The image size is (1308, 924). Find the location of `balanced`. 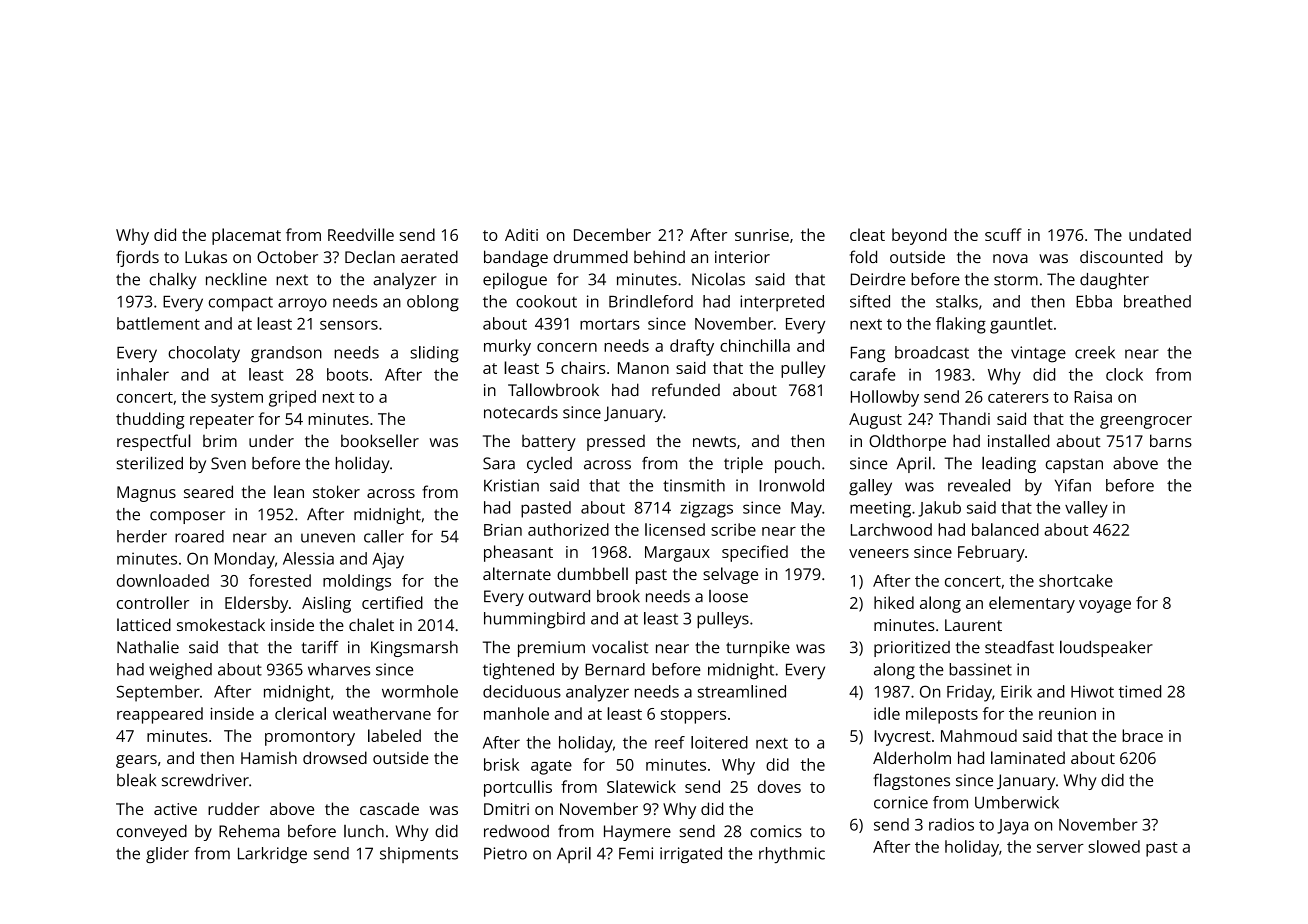

balanced is located at coordinates (1005, 529).
